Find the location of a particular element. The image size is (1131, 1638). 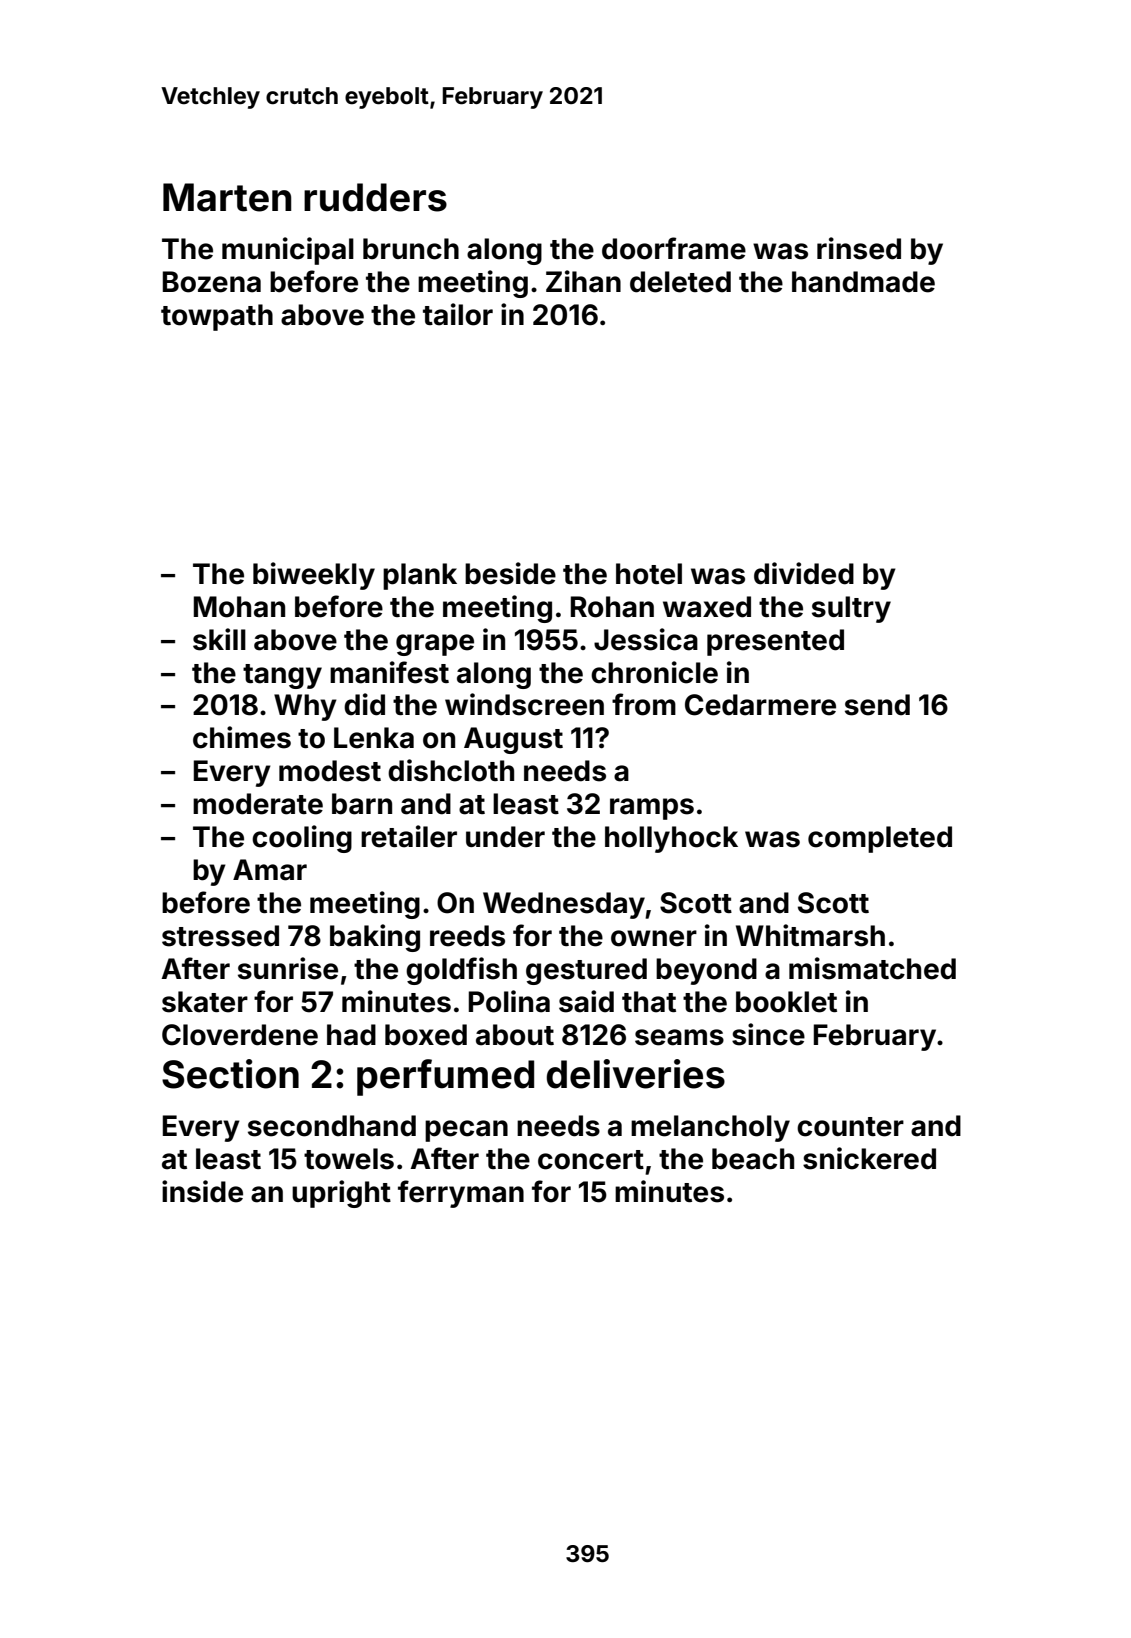

biweekly is located at coordinates (314, 576).
